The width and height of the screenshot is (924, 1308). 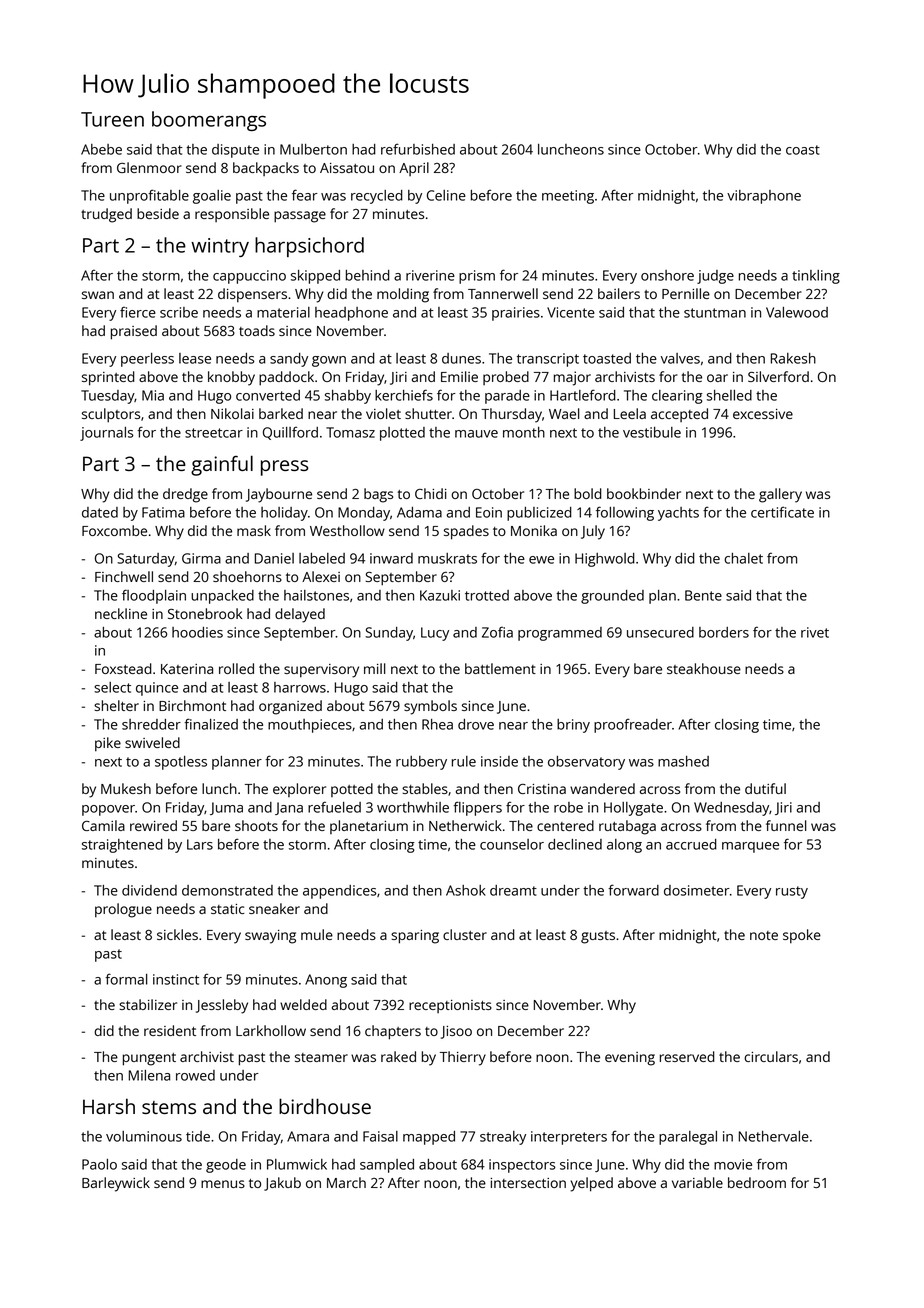 I want to click on judge, so click(x=715, y=277).
